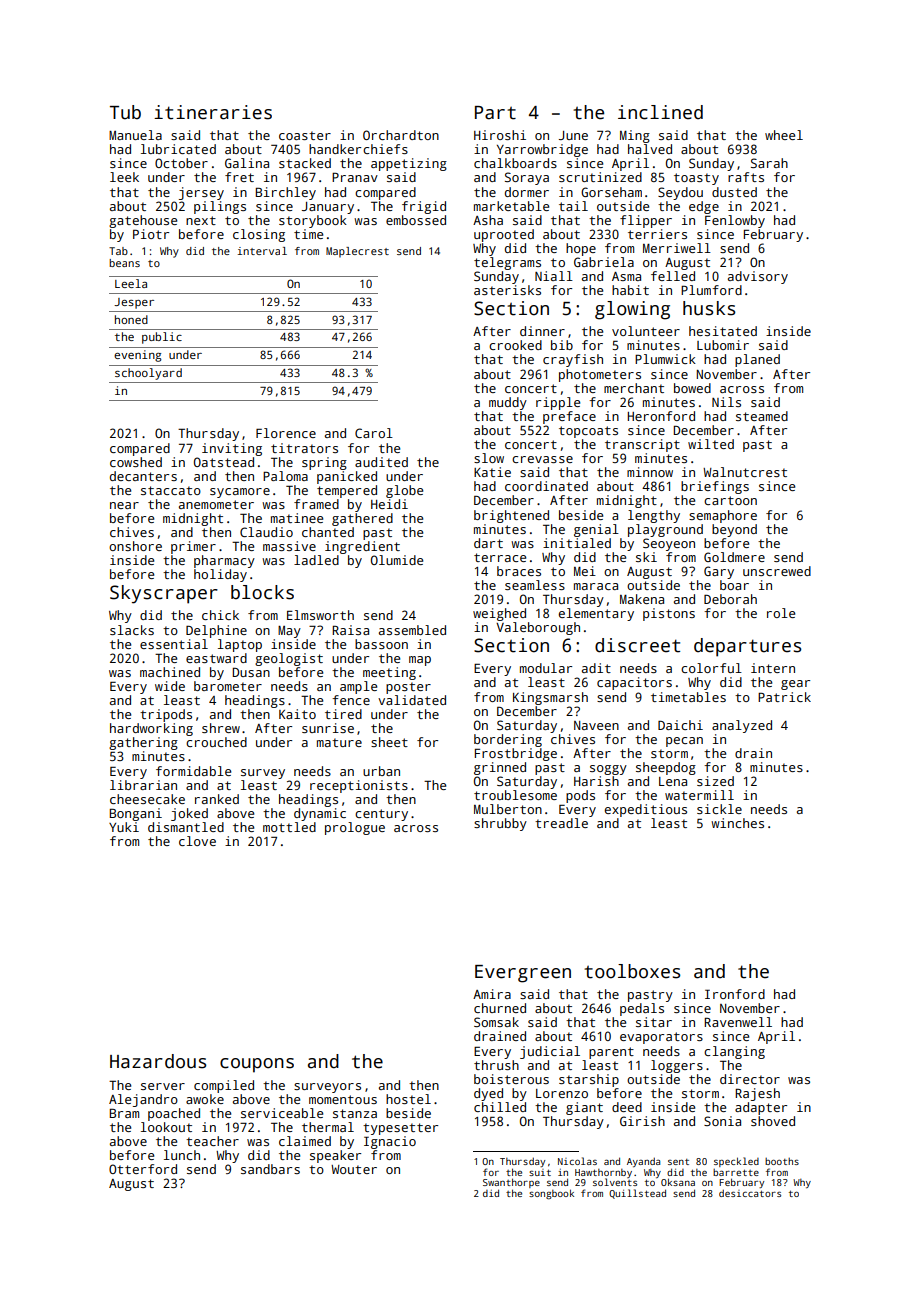  What do you see at coordinates (357, 252) in the image?
I see `Maplecrest` at bounding box center [357, 252].
